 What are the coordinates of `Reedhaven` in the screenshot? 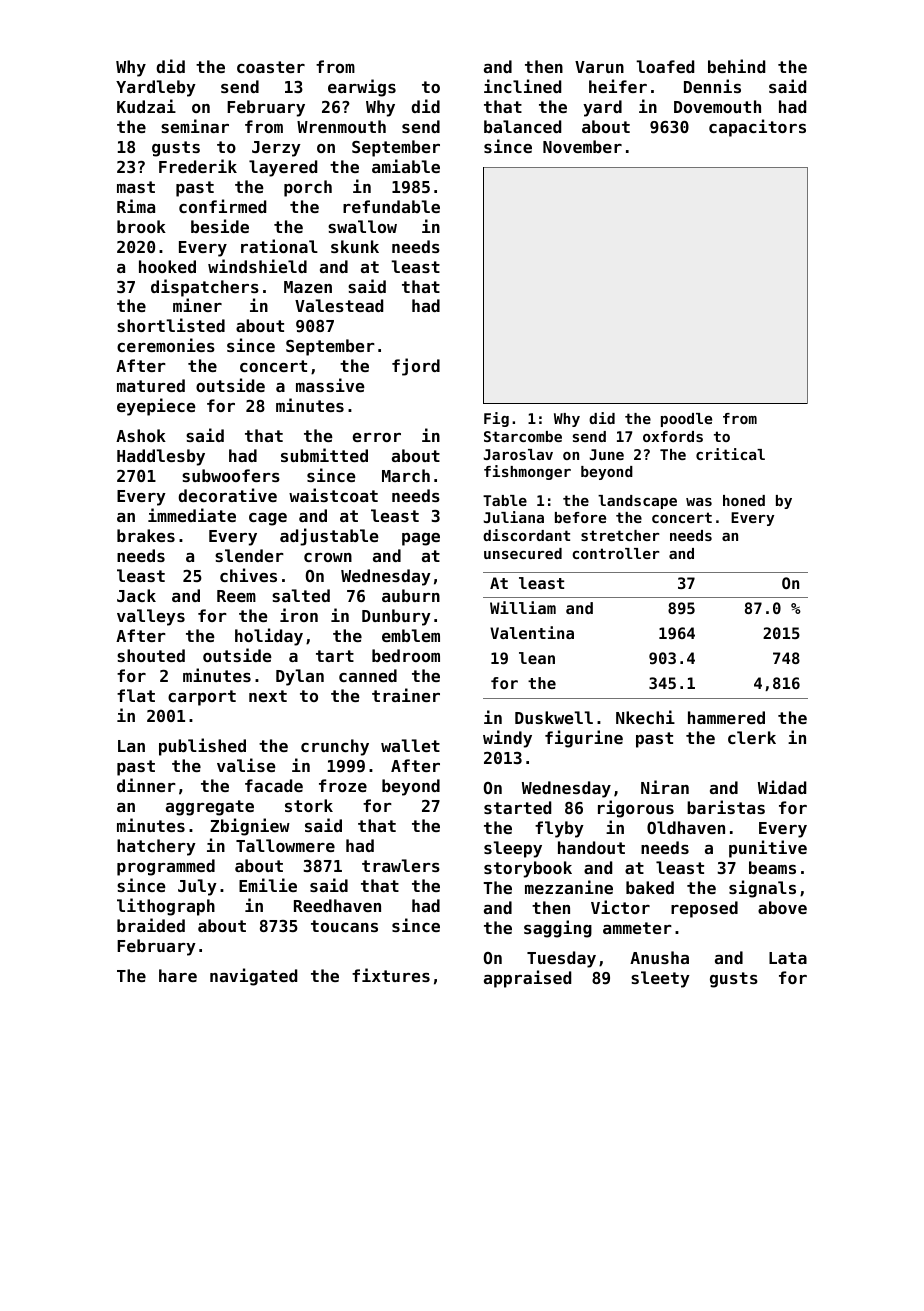 It's located at (337, 905).
